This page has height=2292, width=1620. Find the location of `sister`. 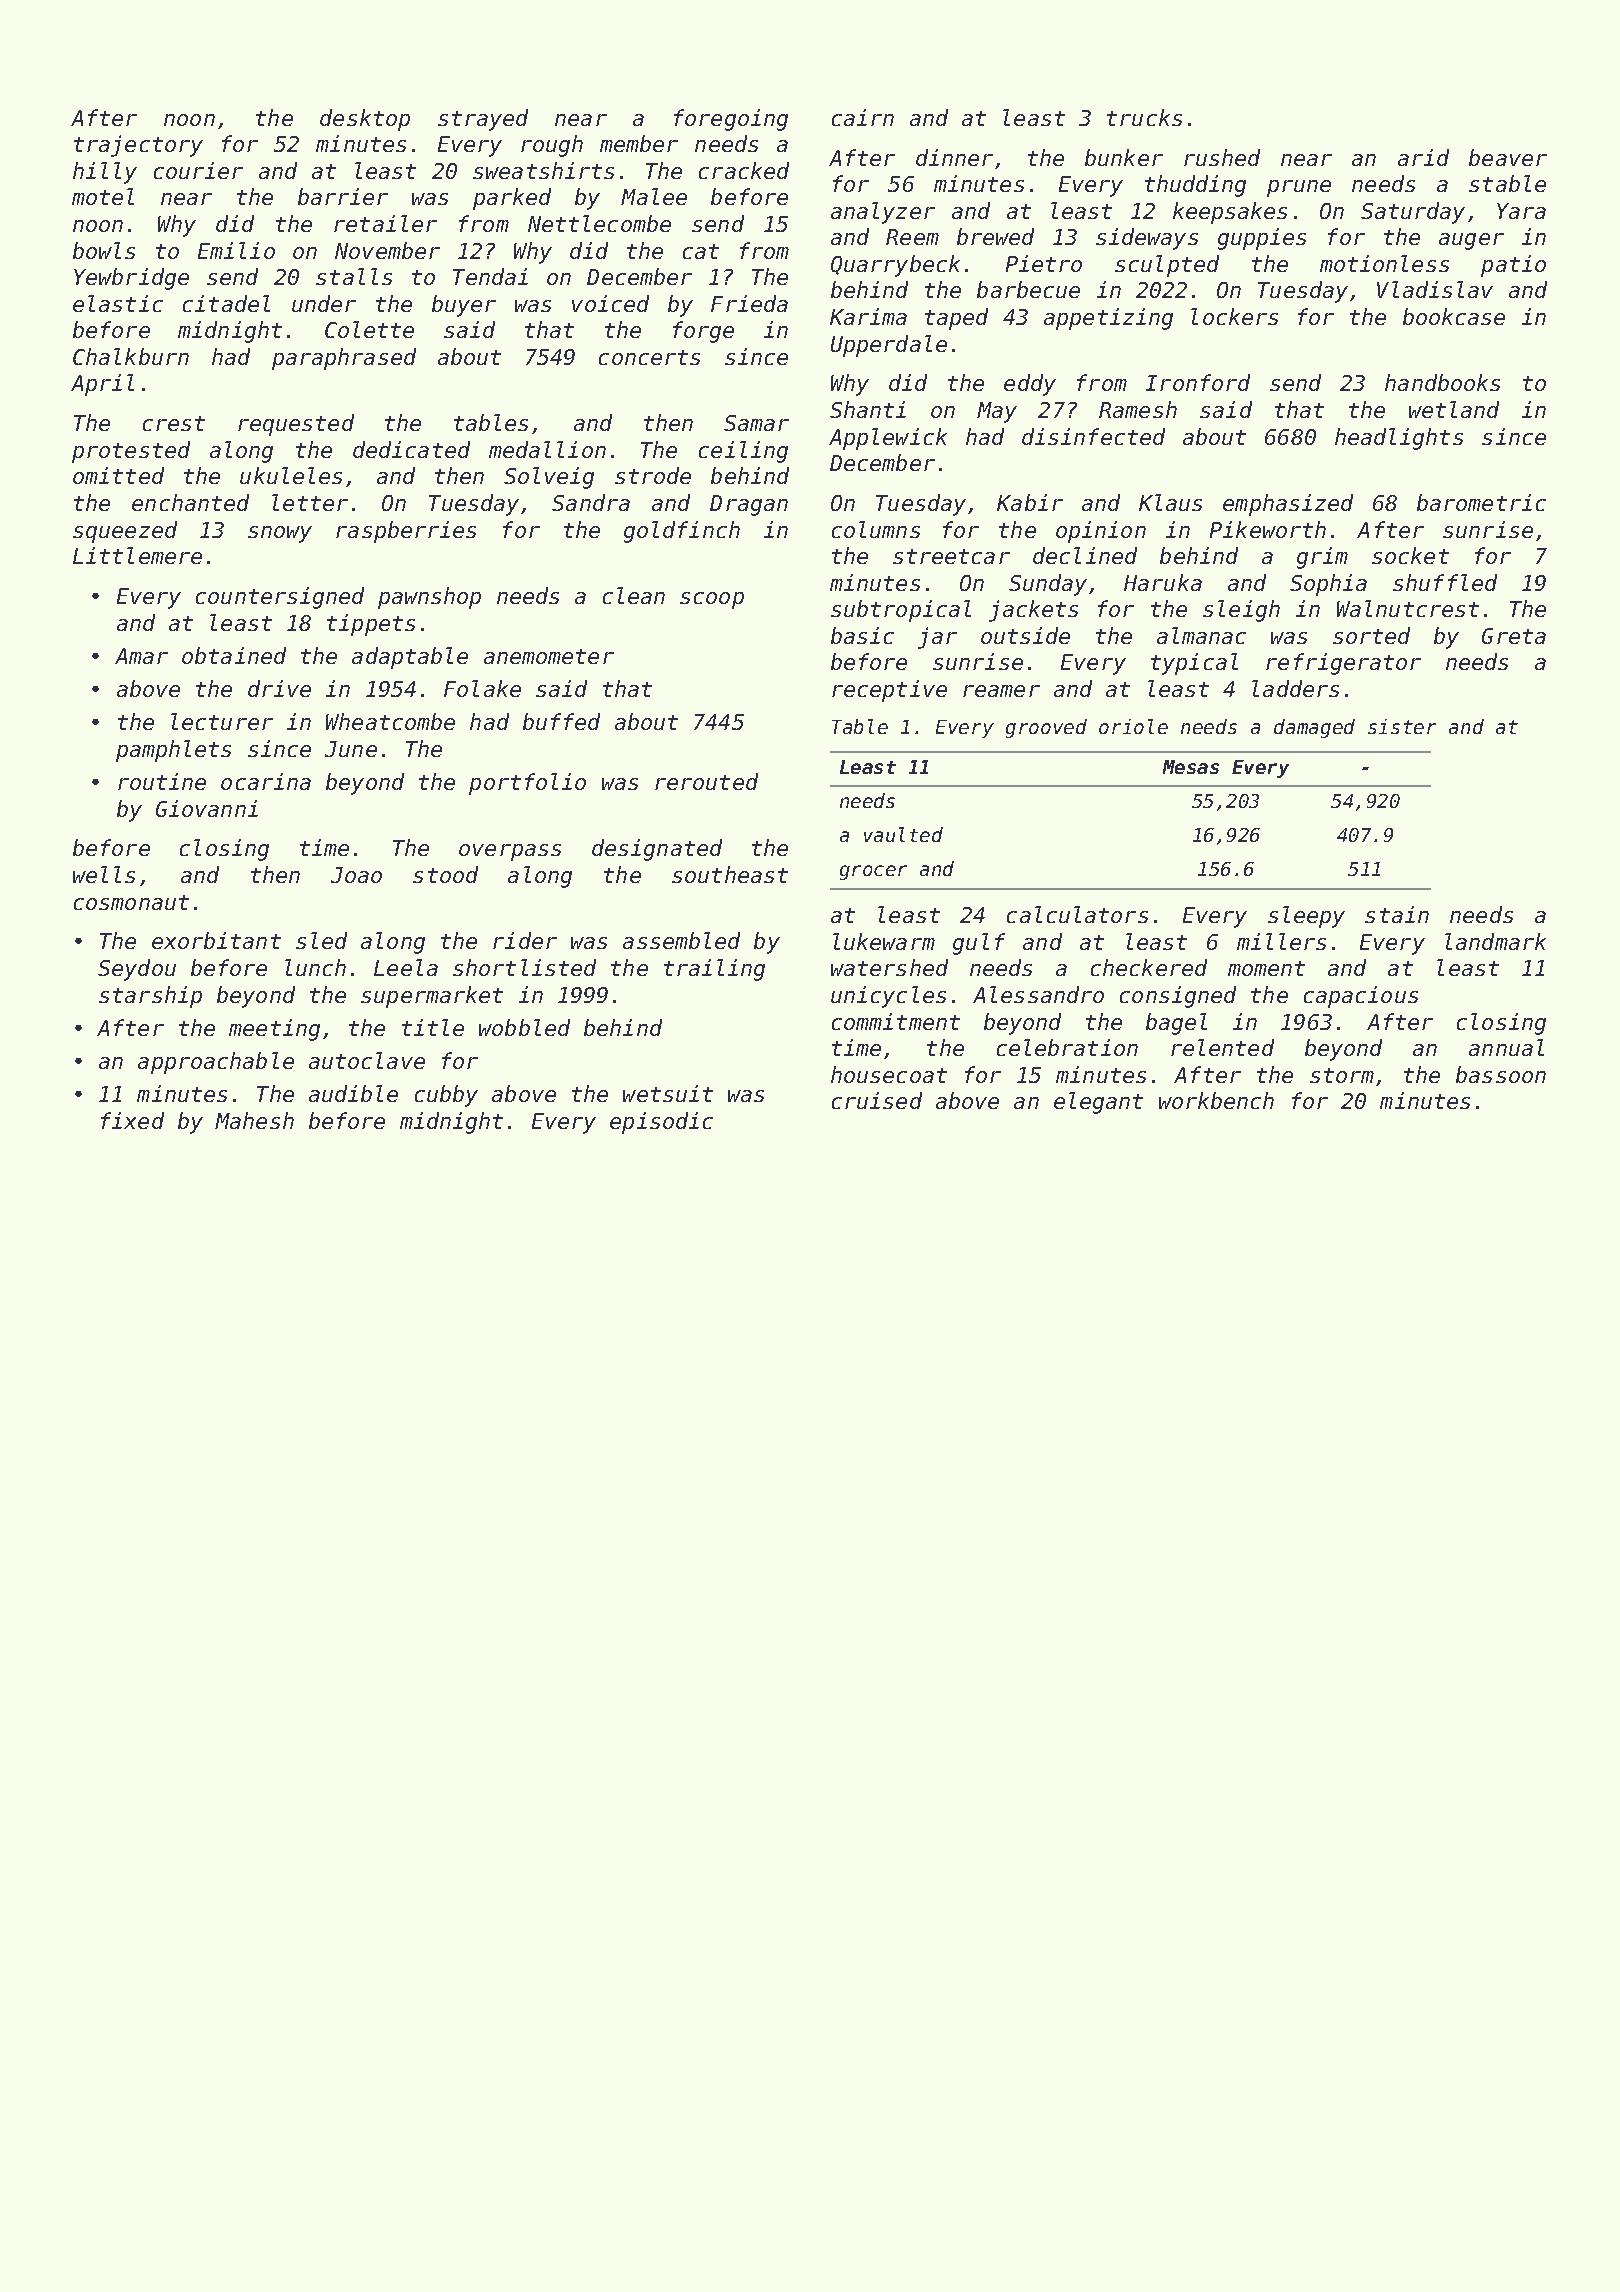

sister is located at coordinates (1402, 726).
